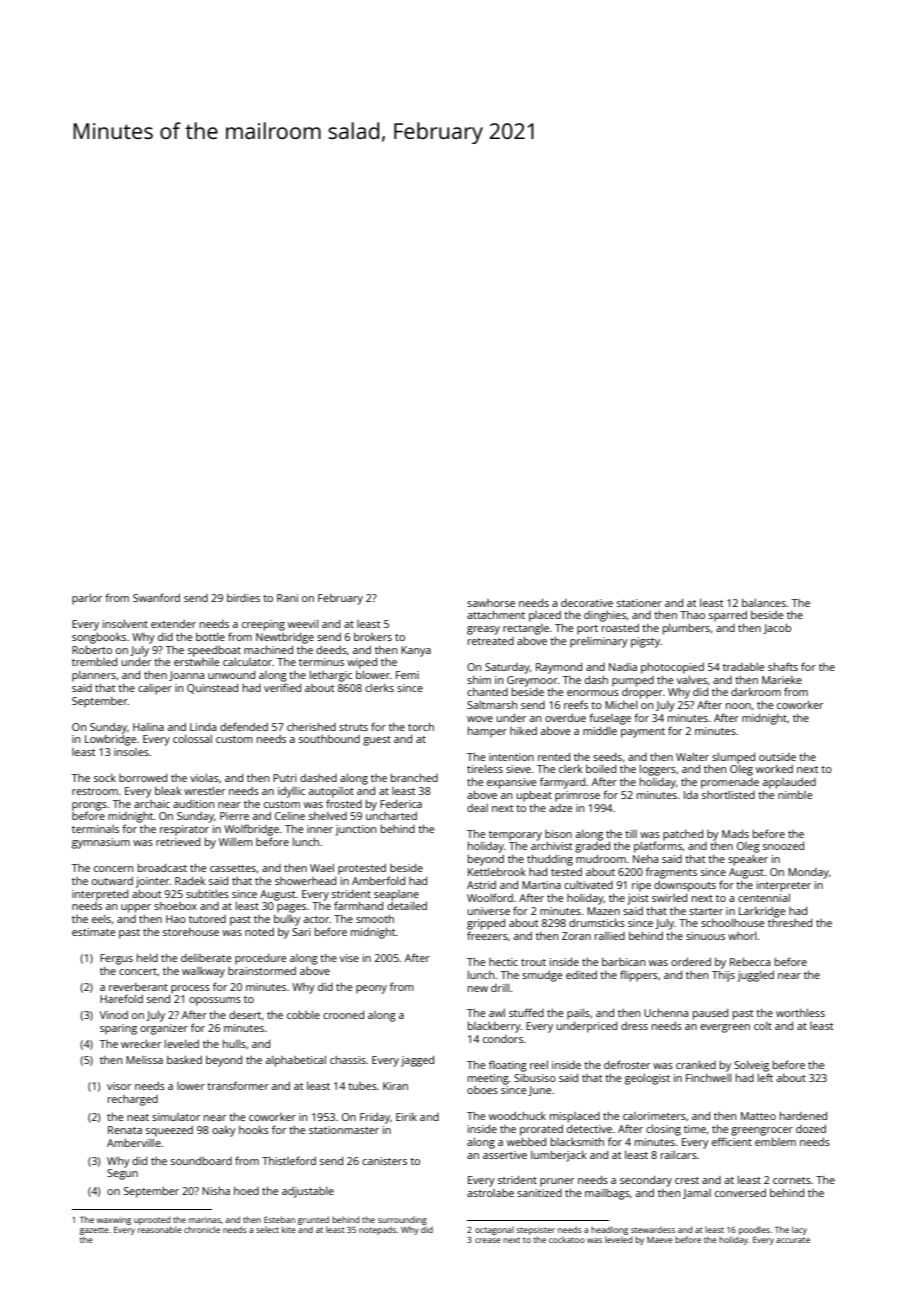  Describe the element at coordinates (384, 1161) in the screenshot. I see `canisters` at that location.
